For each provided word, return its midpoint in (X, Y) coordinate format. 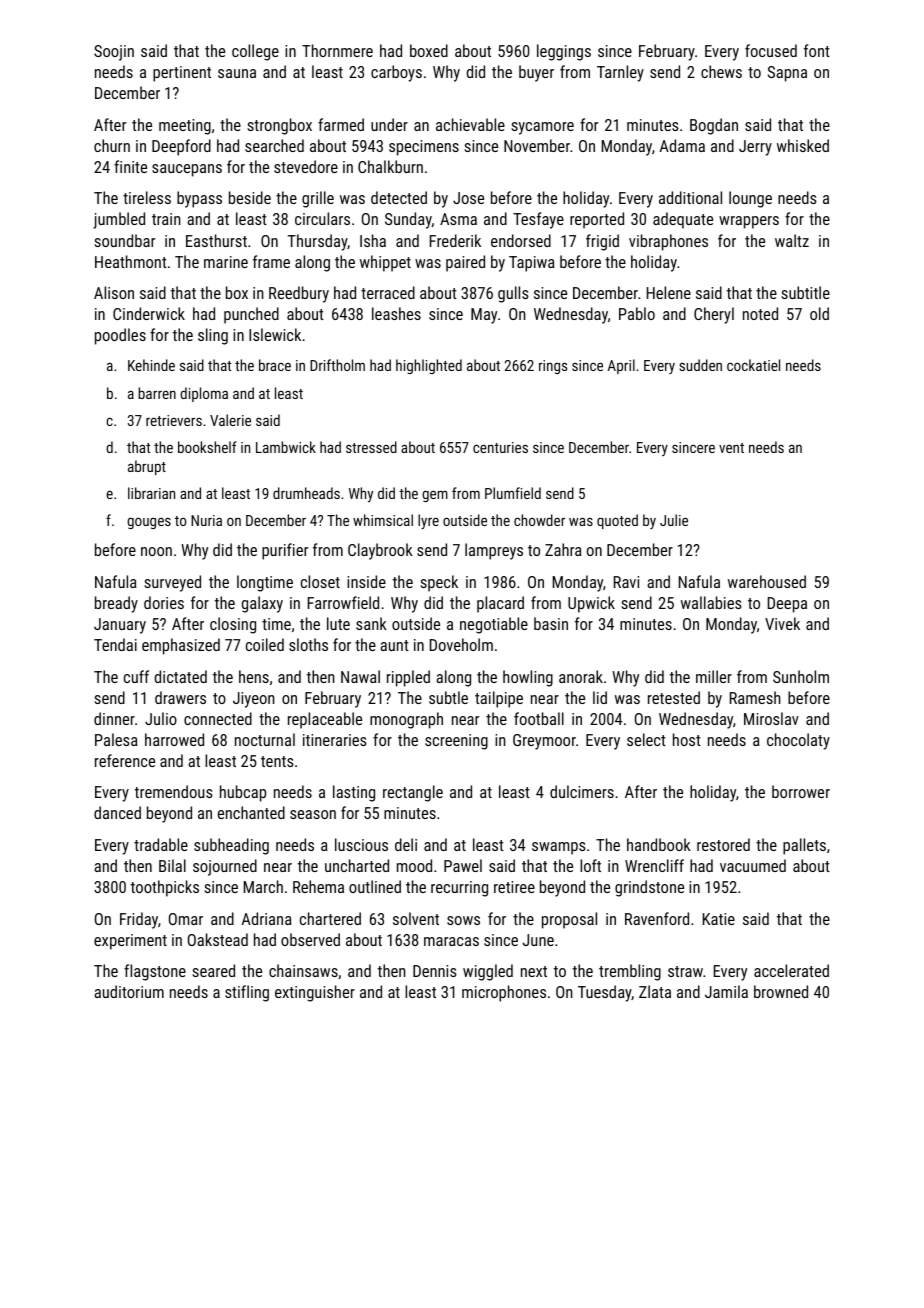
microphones (504, 993)
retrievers (174, 420)
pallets (804, 846)
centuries (500, 447)
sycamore (542, 128)
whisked (803, 145)
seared (213, 970)
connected (218, 718)
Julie (674, 520)
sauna (237, 73)
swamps (559, 848)
